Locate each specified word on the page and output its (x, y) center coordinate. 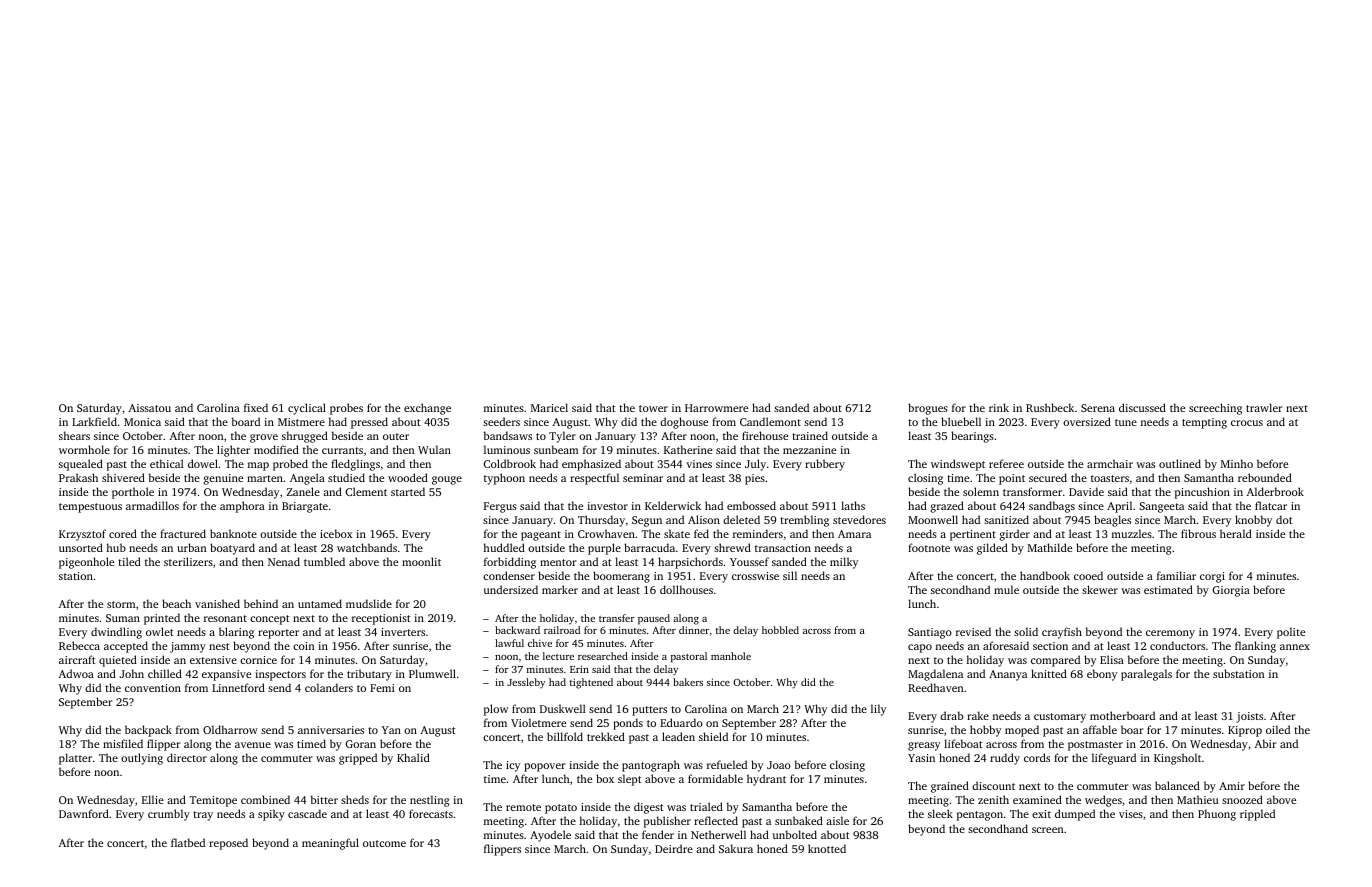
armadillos (152, 505)
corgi (1212, 577)
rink (999, 407)
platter (75, 759)
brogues (928, 409)
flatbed (188, 842)
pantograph (651, 766)
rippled (1257, 815)
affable (1100, 729)
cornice (258, 660)
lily (878, 710)
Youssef (749, 561)
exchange (427, 409)
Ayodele (550, 836)
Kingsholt (1177, 759)
